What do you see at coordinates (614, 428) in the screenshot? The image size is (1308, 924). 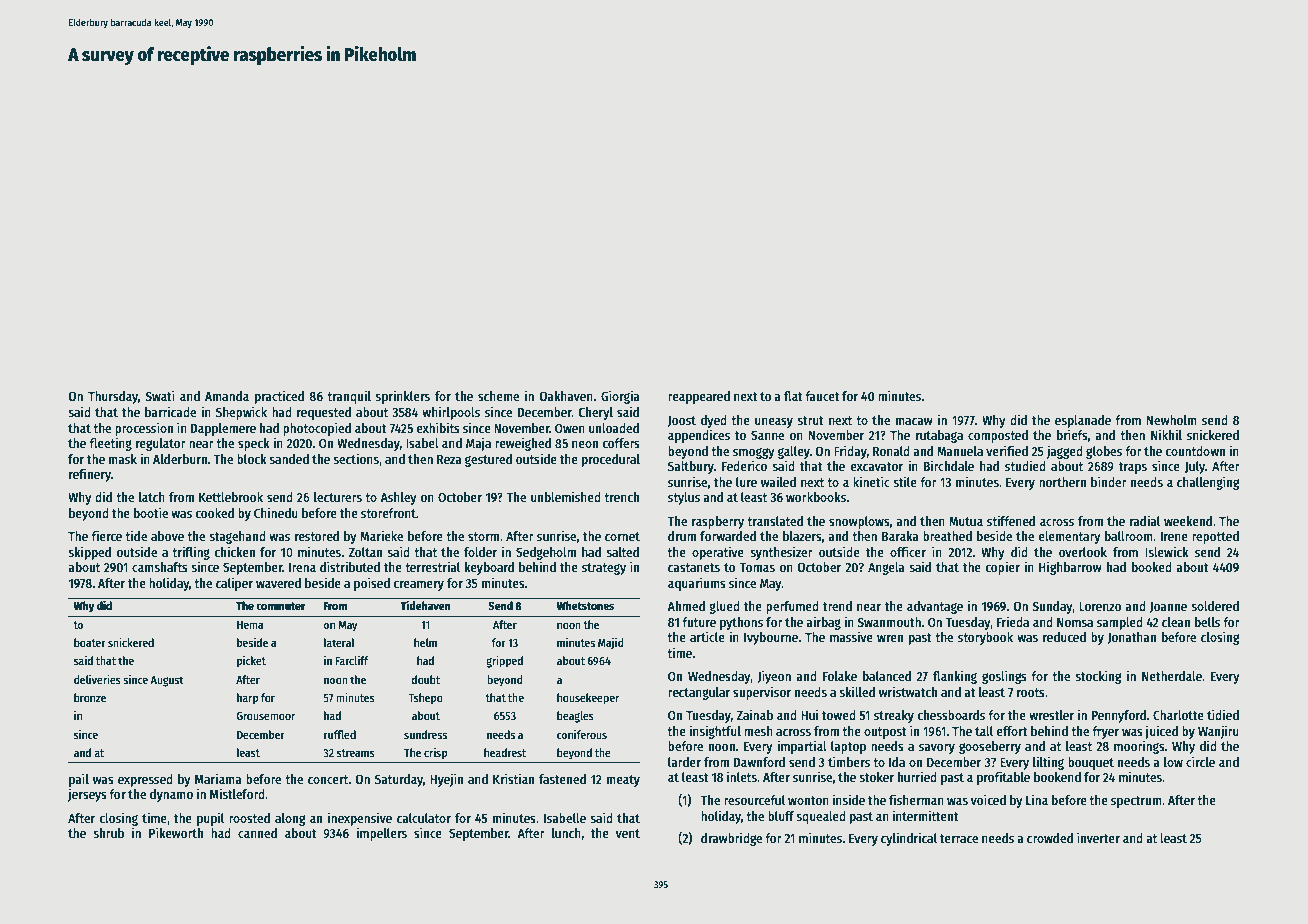 I see `unloaded` at bounding box center [614, 428].
